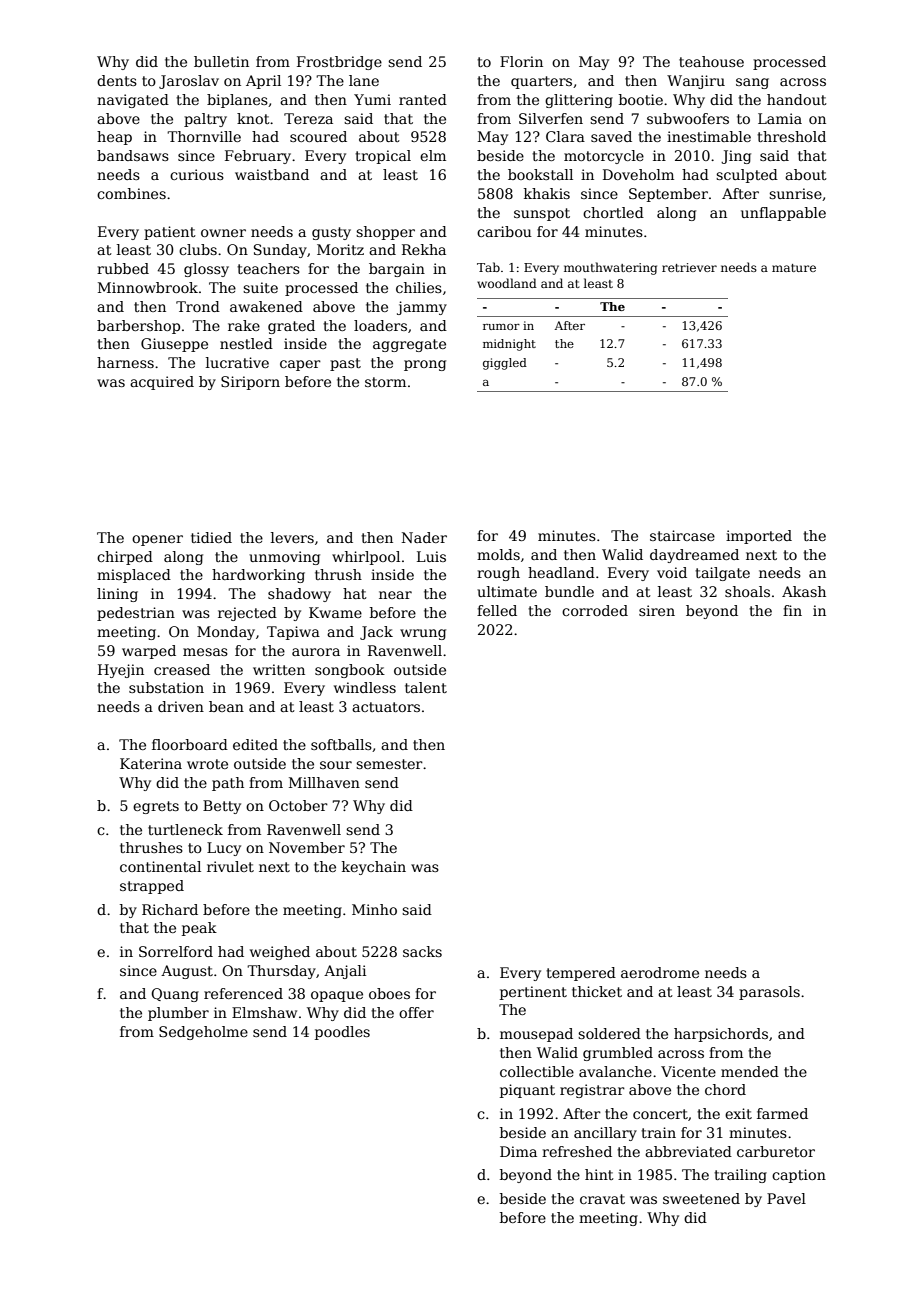  Describe the element at coordinates (131, 193) in the screenshot. I see `combines` at that location.
